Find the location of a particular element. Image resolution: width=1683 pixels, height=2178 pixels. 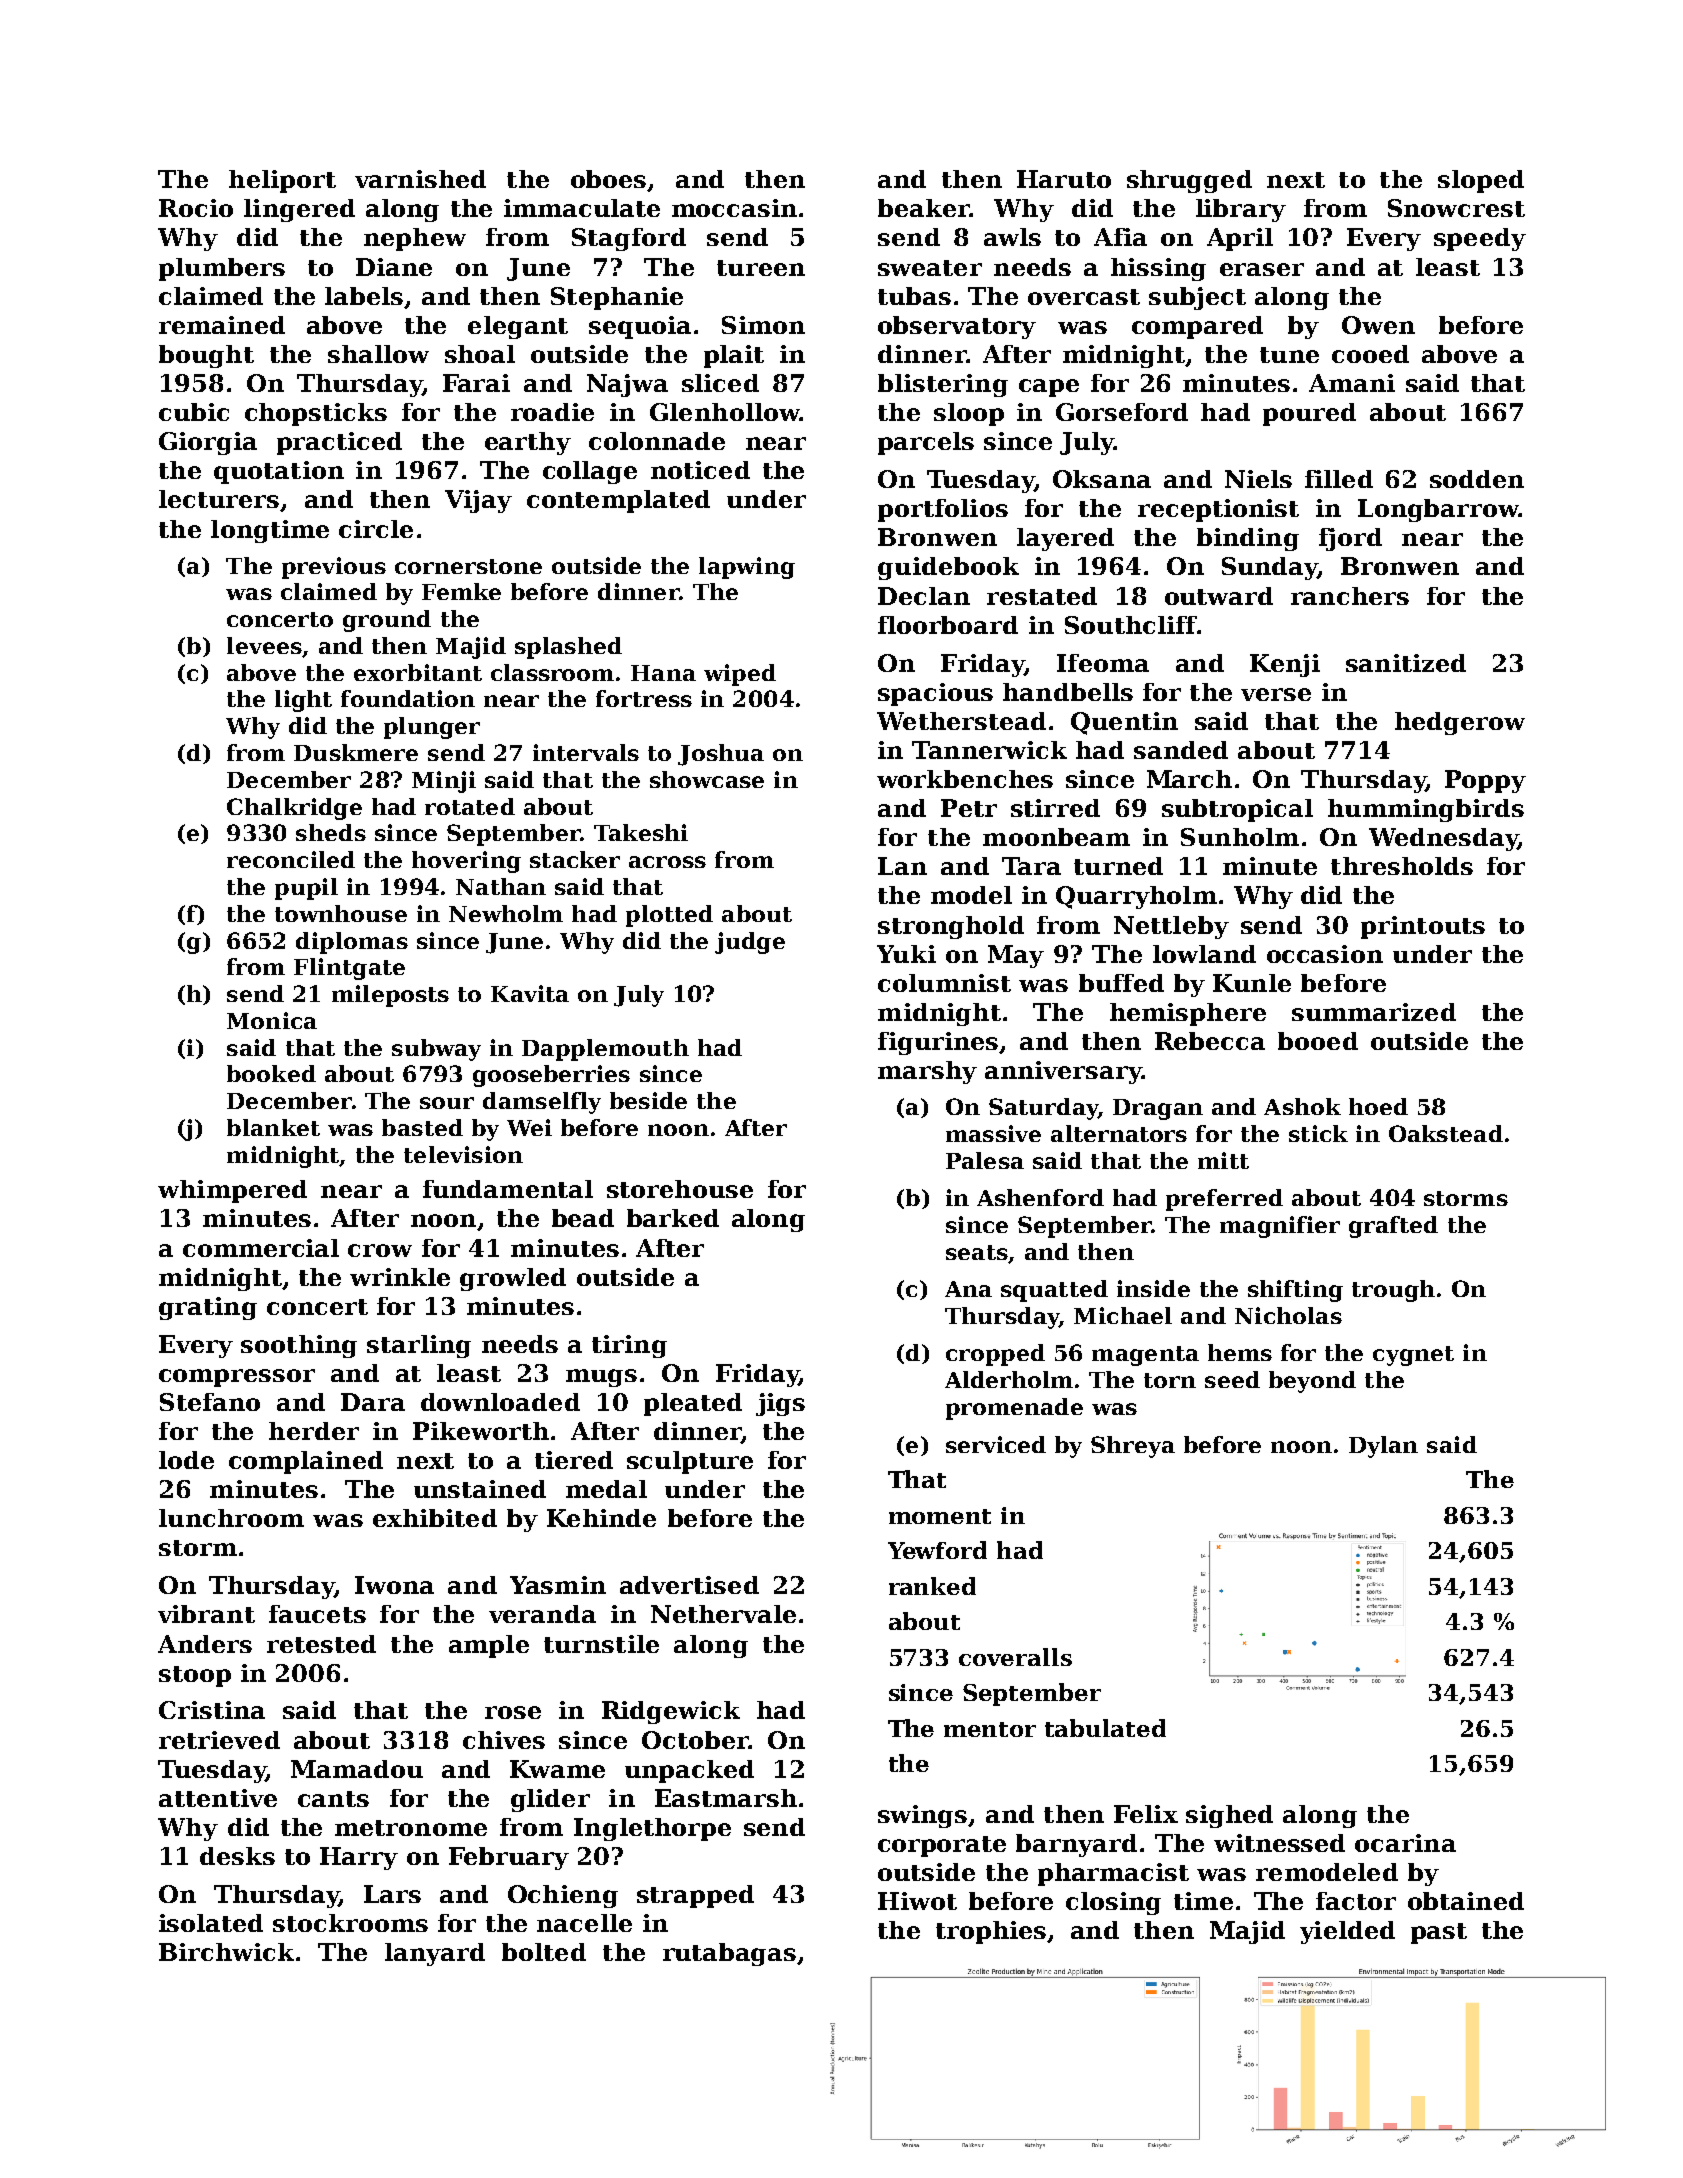

cropped is located at coordinates (995, 1355).
